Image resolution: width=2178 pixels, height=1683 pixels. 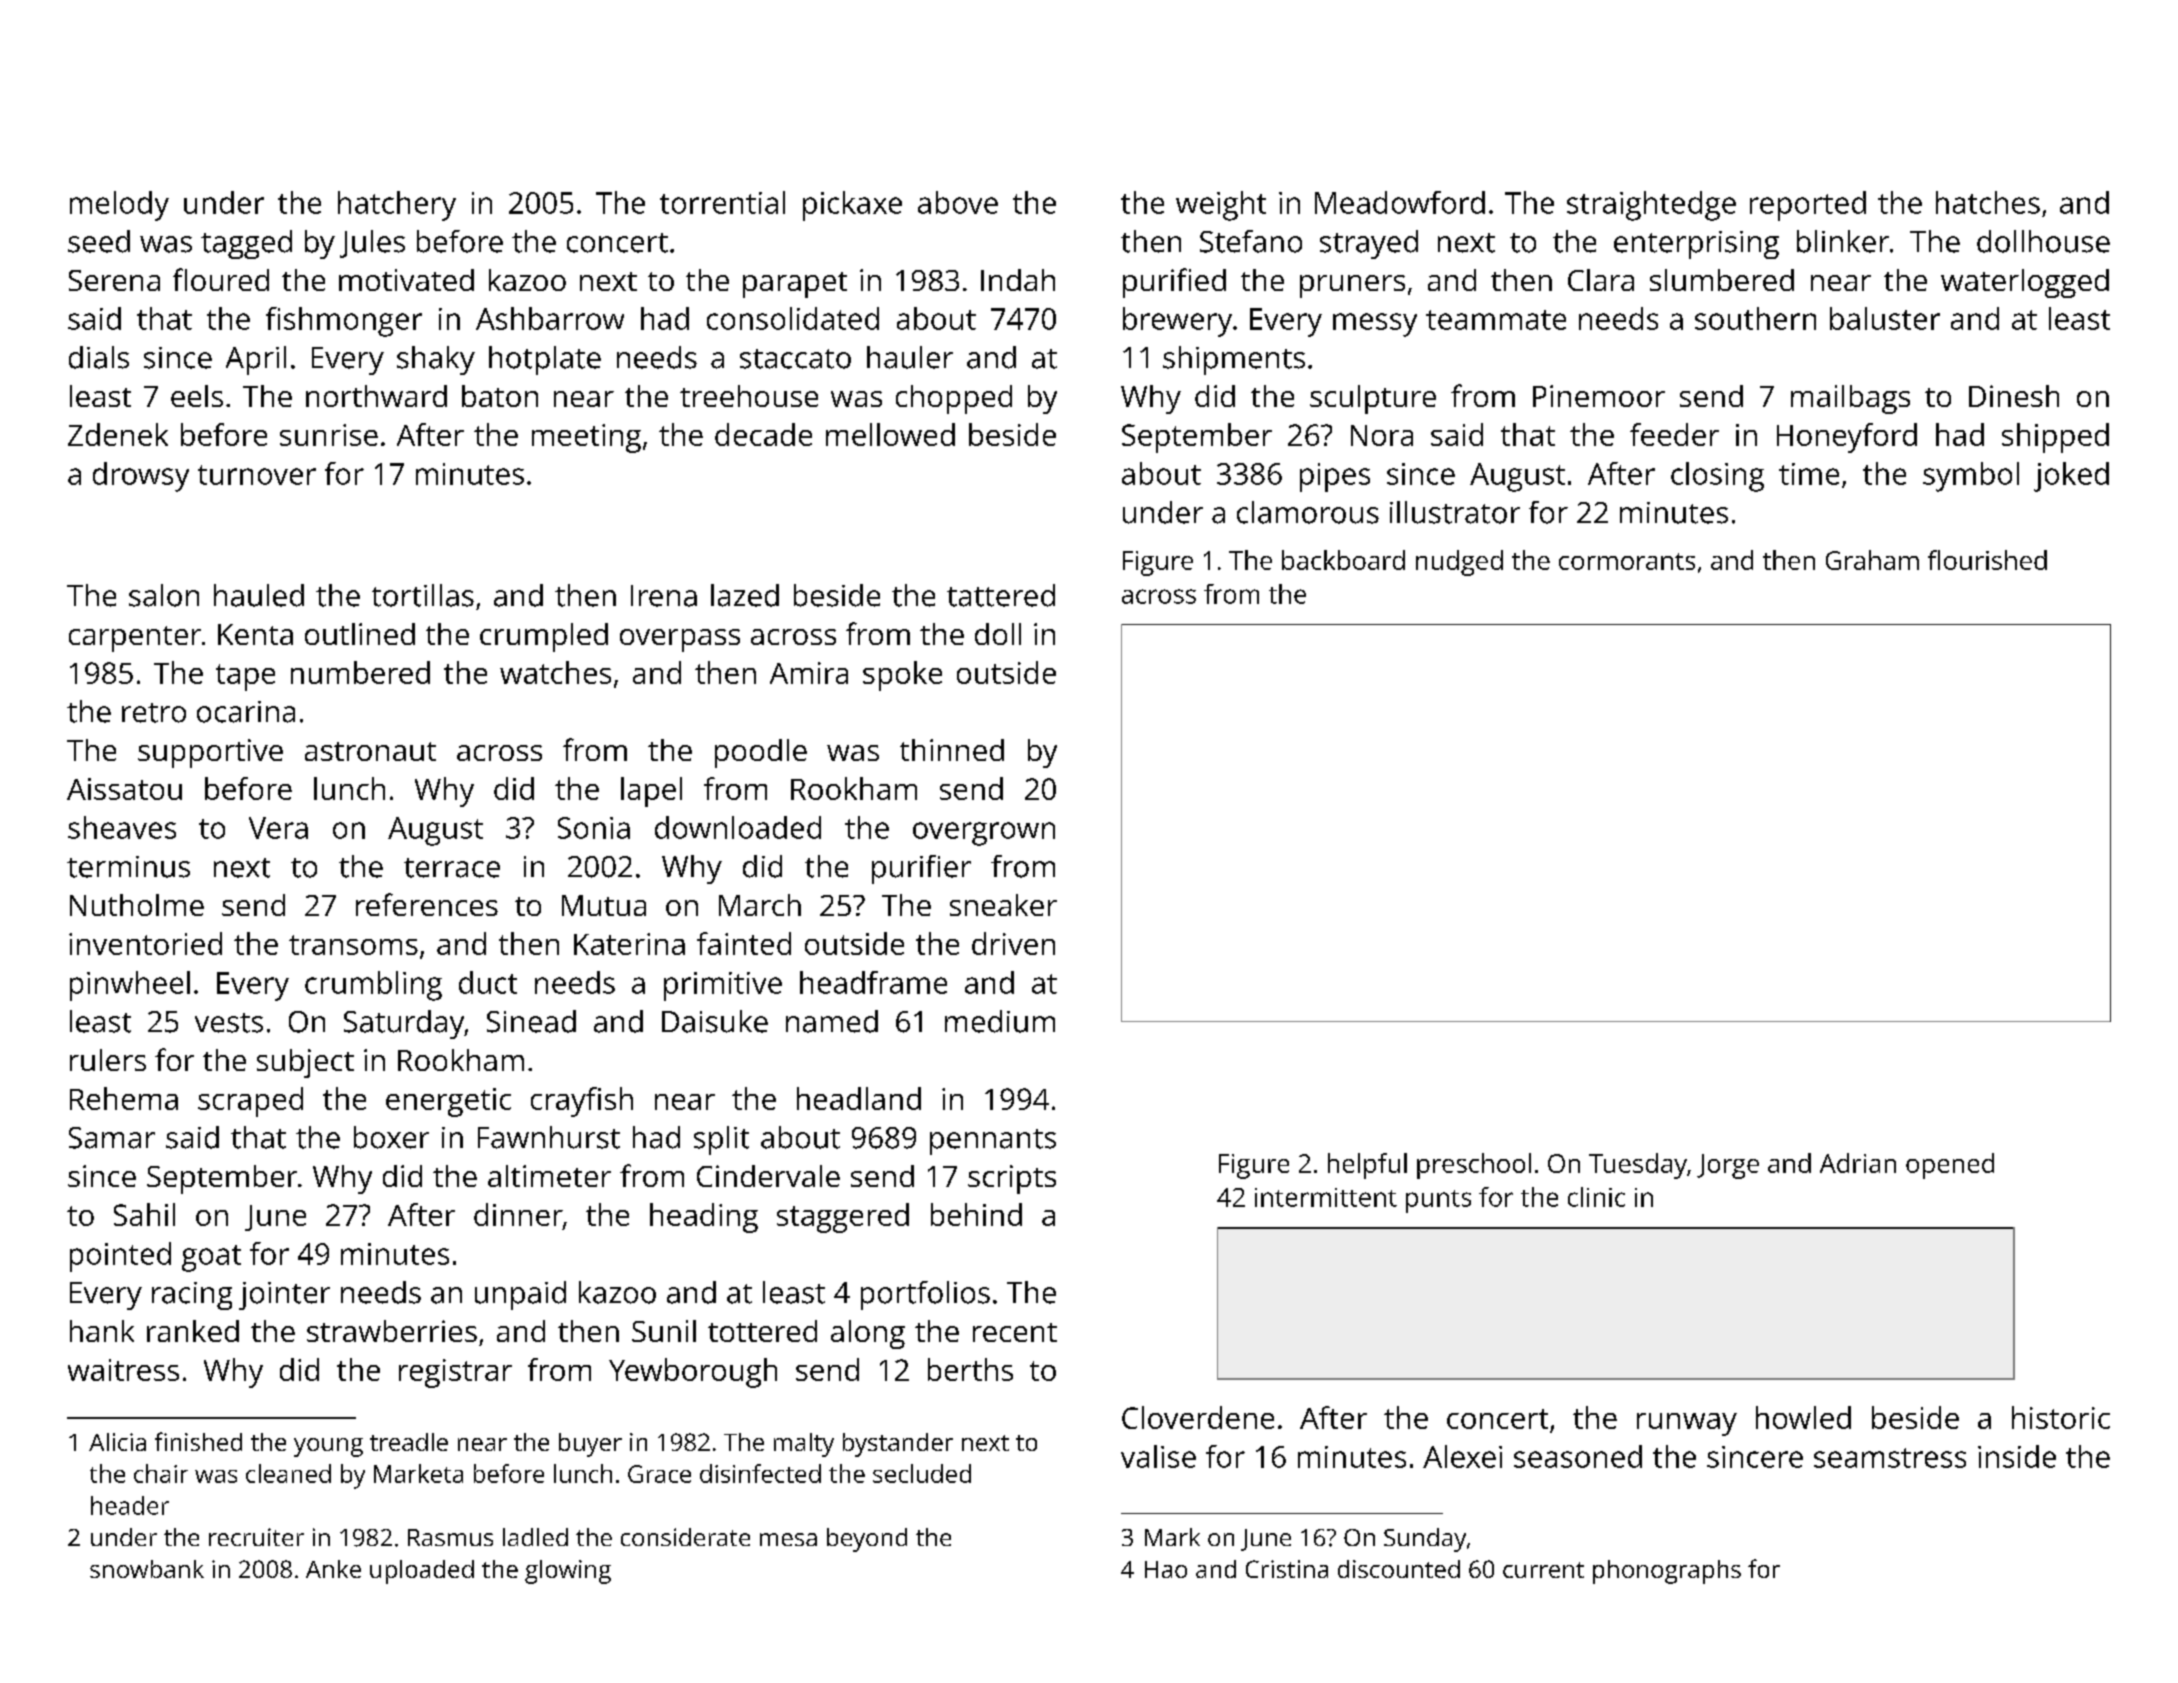 What do you see at coordinates (1667, 1572) in the image?
I see `phonographs` at bounding box center [1667, 1572].
